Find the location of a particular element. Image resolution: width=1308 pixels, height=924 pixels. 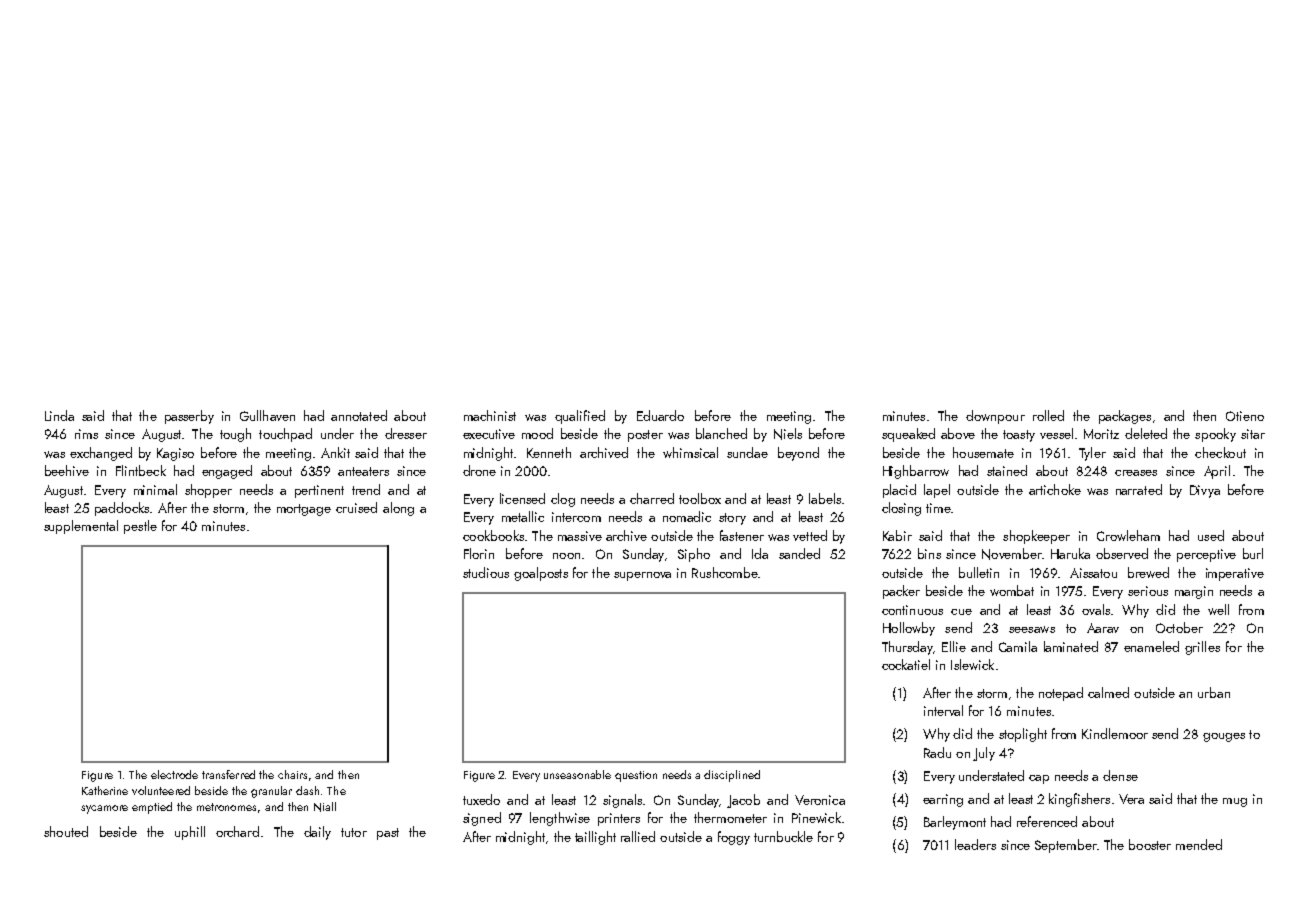

Linda is located at coordinates (59, 415).
